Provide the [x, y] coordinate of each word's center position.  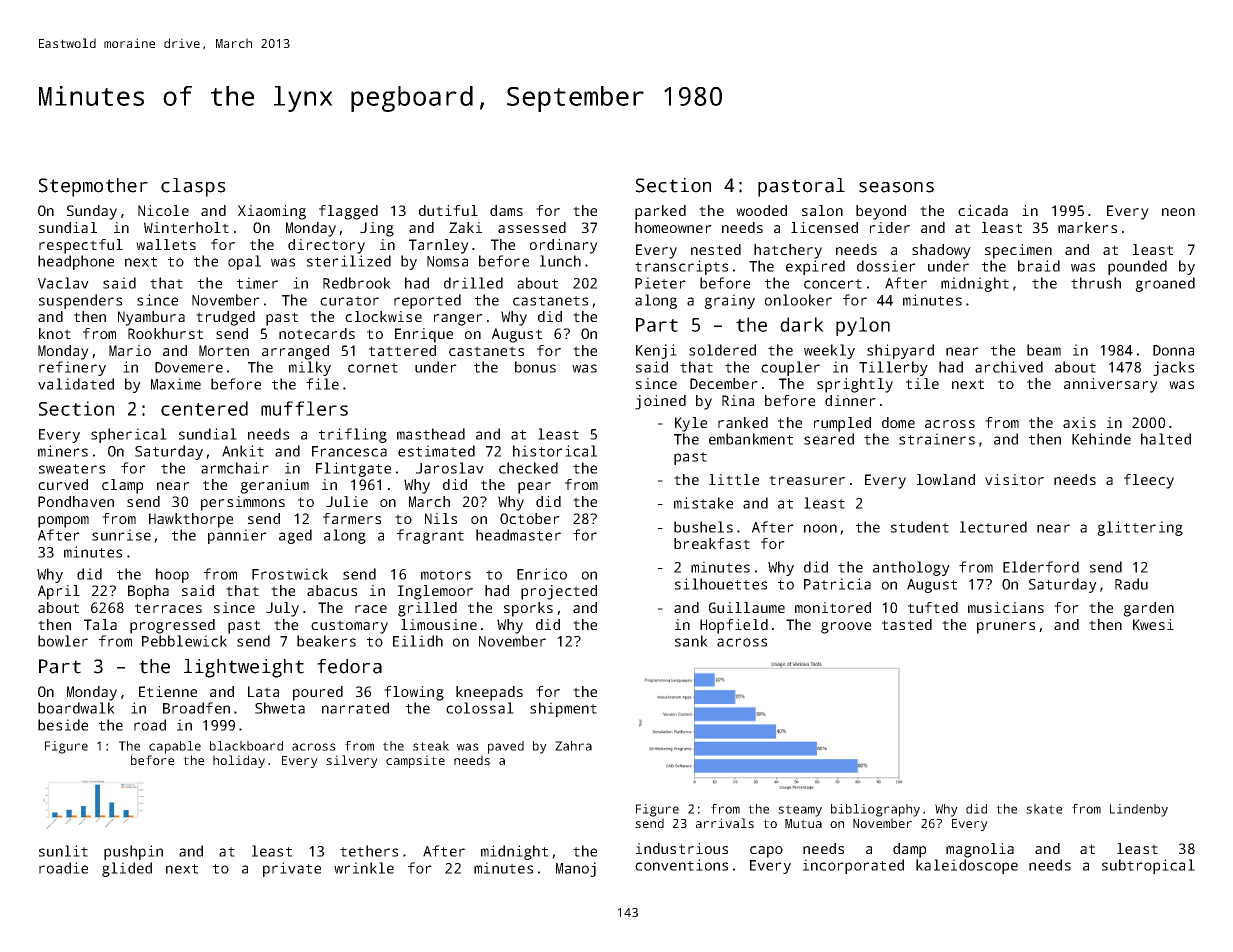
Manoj [576, 869]
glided [127, 869]
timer [257, 283]
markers [1087, 227]
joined [660, 402]
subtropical [1148, 866]
